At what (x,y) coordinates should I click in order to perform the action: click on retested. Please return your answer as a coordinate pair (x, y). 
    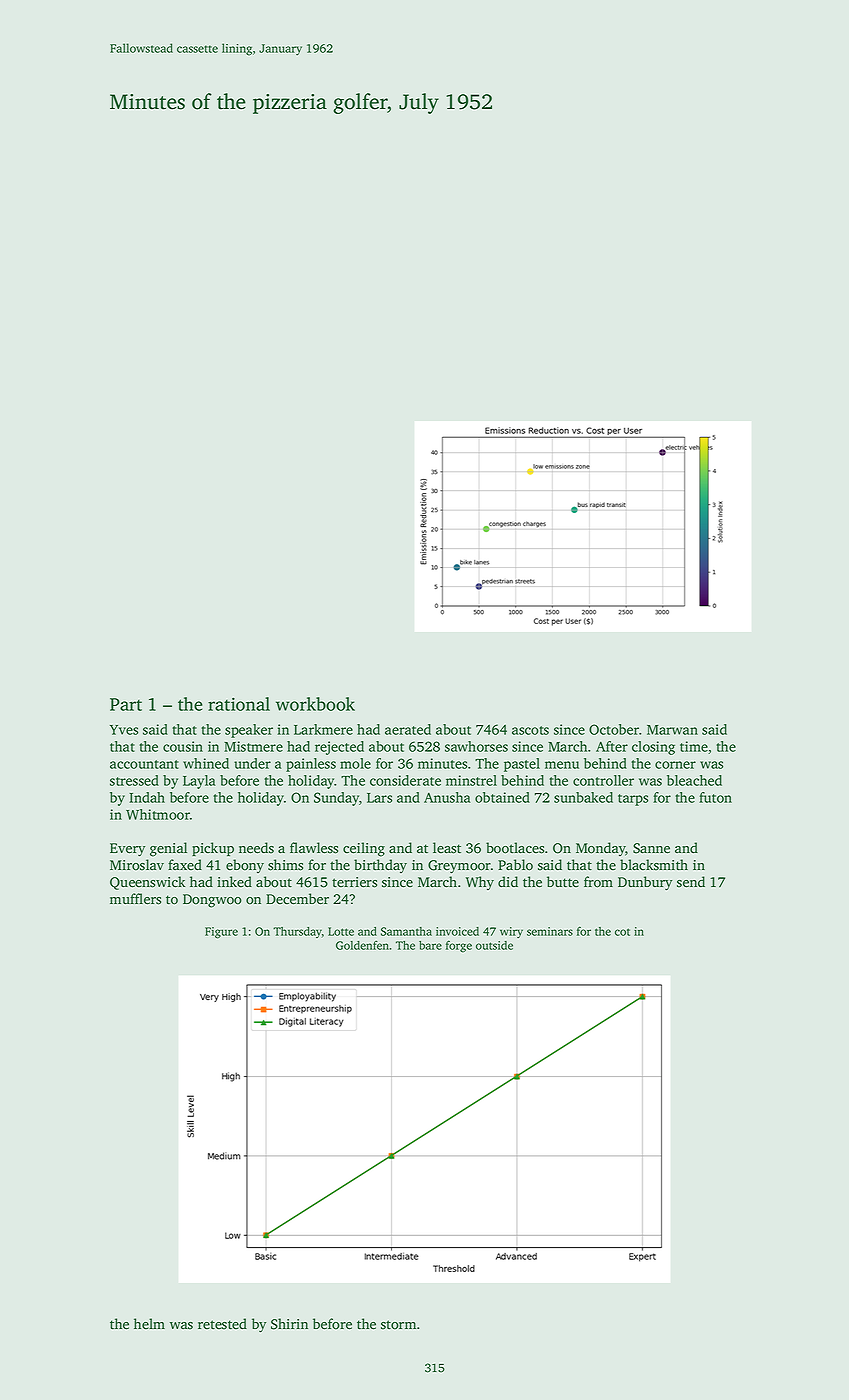
    Looking at the image, I should click on (222, 1324).
